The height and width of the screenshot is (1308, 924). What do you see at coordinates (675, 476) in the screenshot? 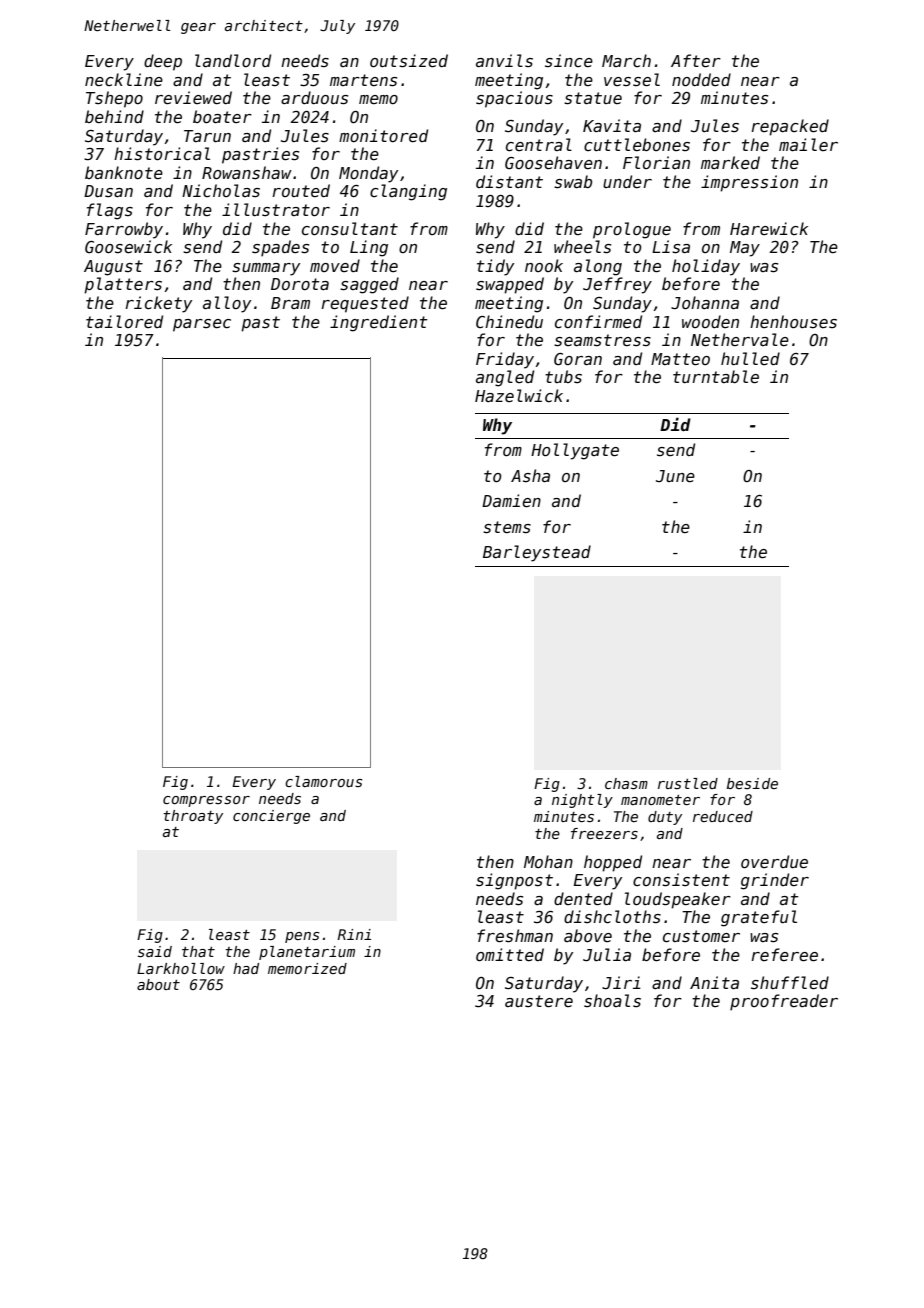
I see `June` at bounding box center [675, 476].
